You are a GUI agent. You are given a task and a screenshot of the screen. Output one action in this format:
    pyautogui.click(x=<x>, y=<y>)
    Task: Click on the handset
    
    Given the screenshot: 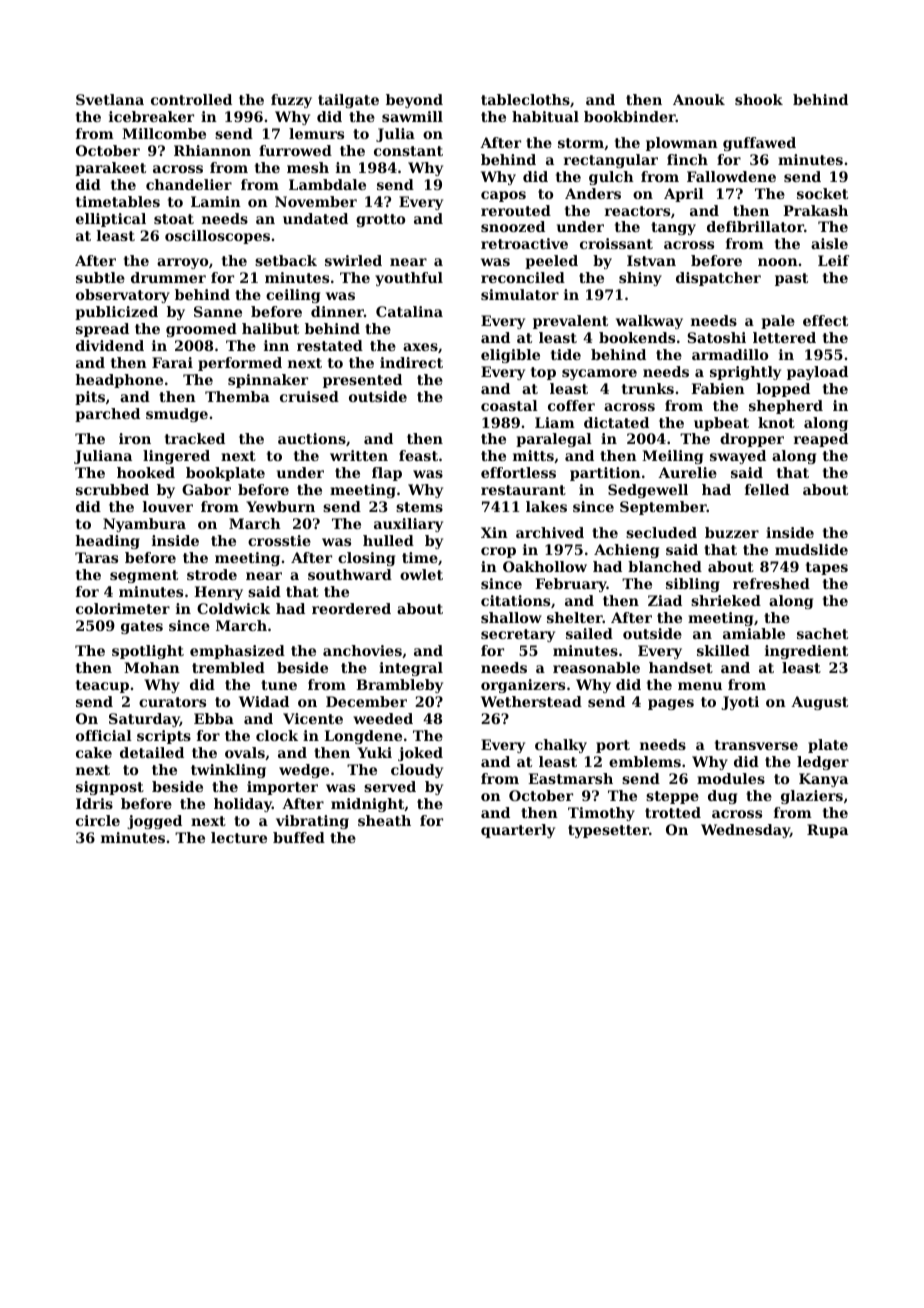 What is the action you would take?
    pyautogui.click(x=681, y=667)
